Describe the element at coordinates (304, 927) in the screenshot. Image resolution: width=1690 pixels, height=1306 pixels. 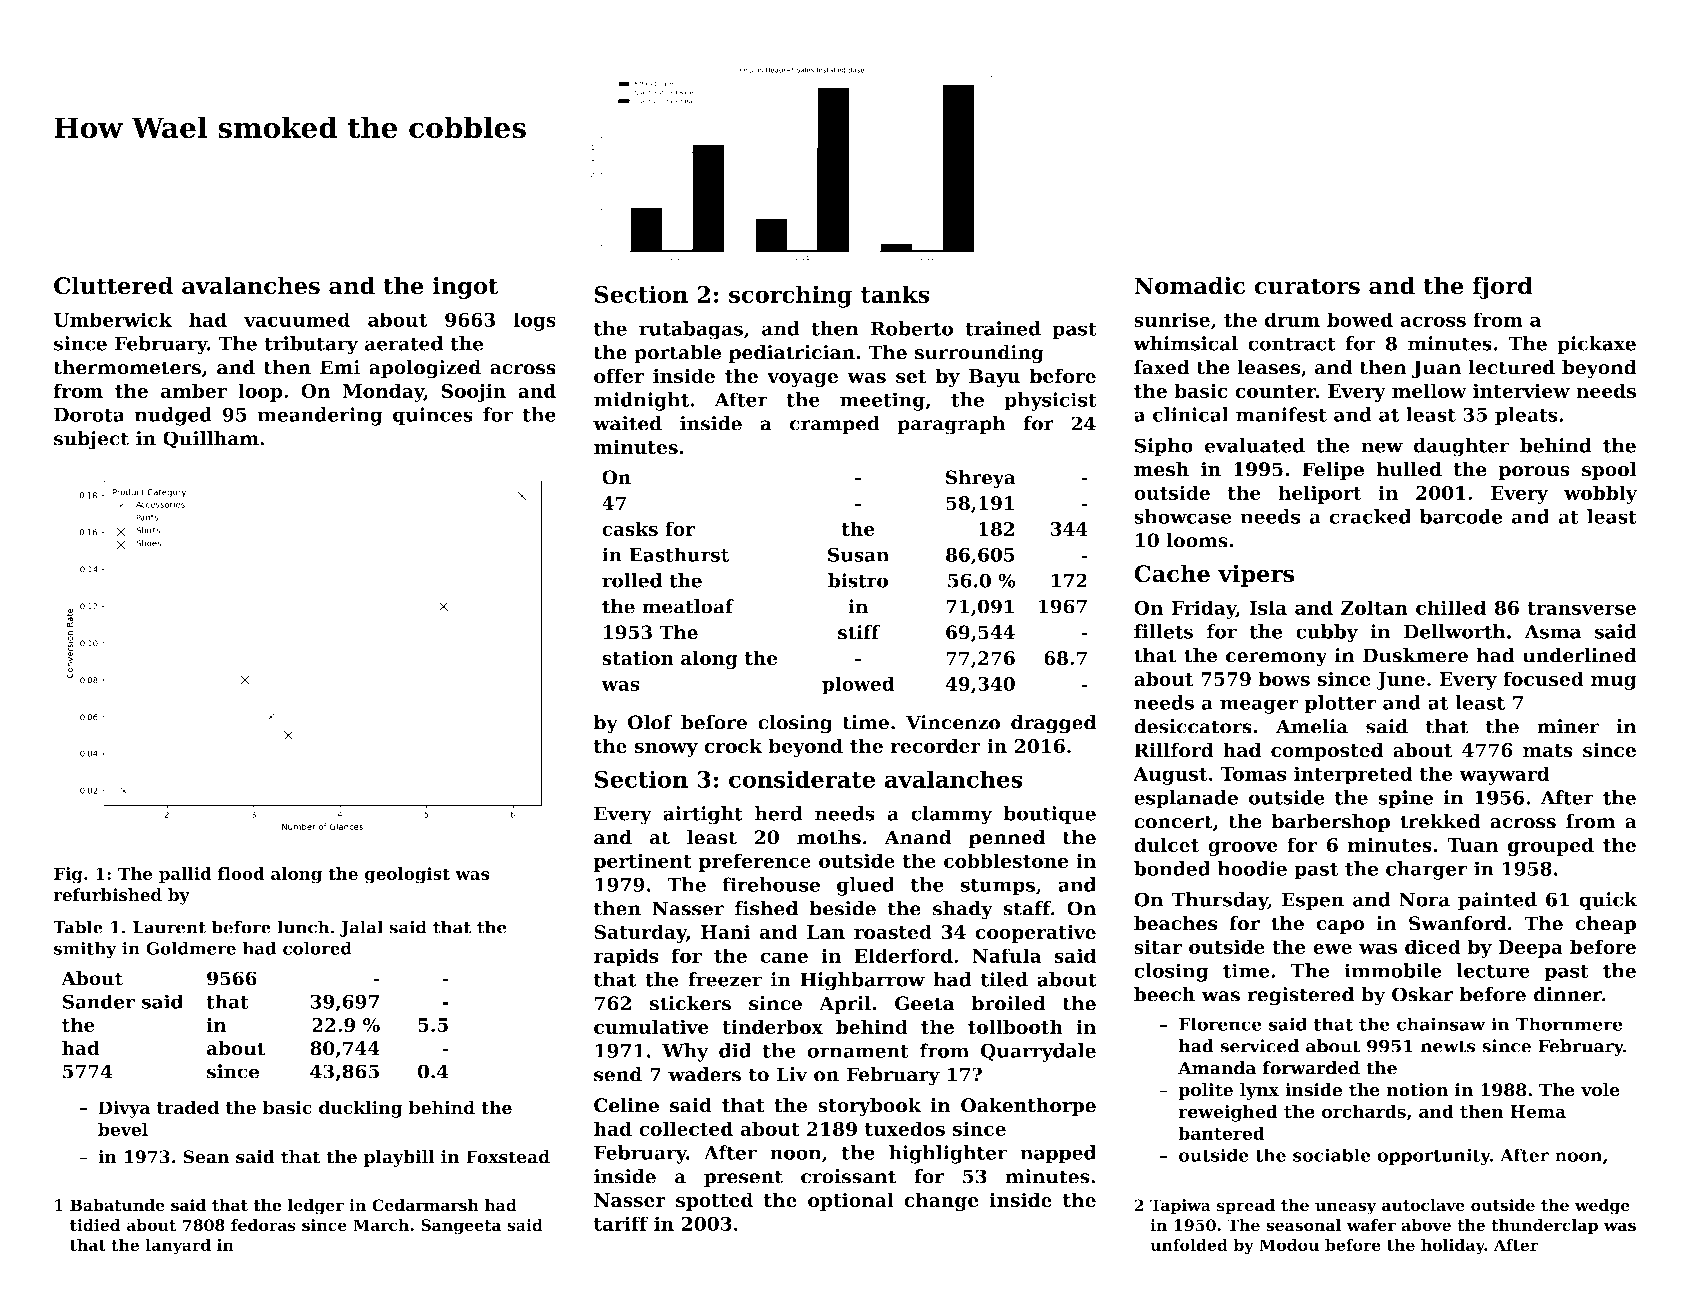
I see `lunch` at that location.
